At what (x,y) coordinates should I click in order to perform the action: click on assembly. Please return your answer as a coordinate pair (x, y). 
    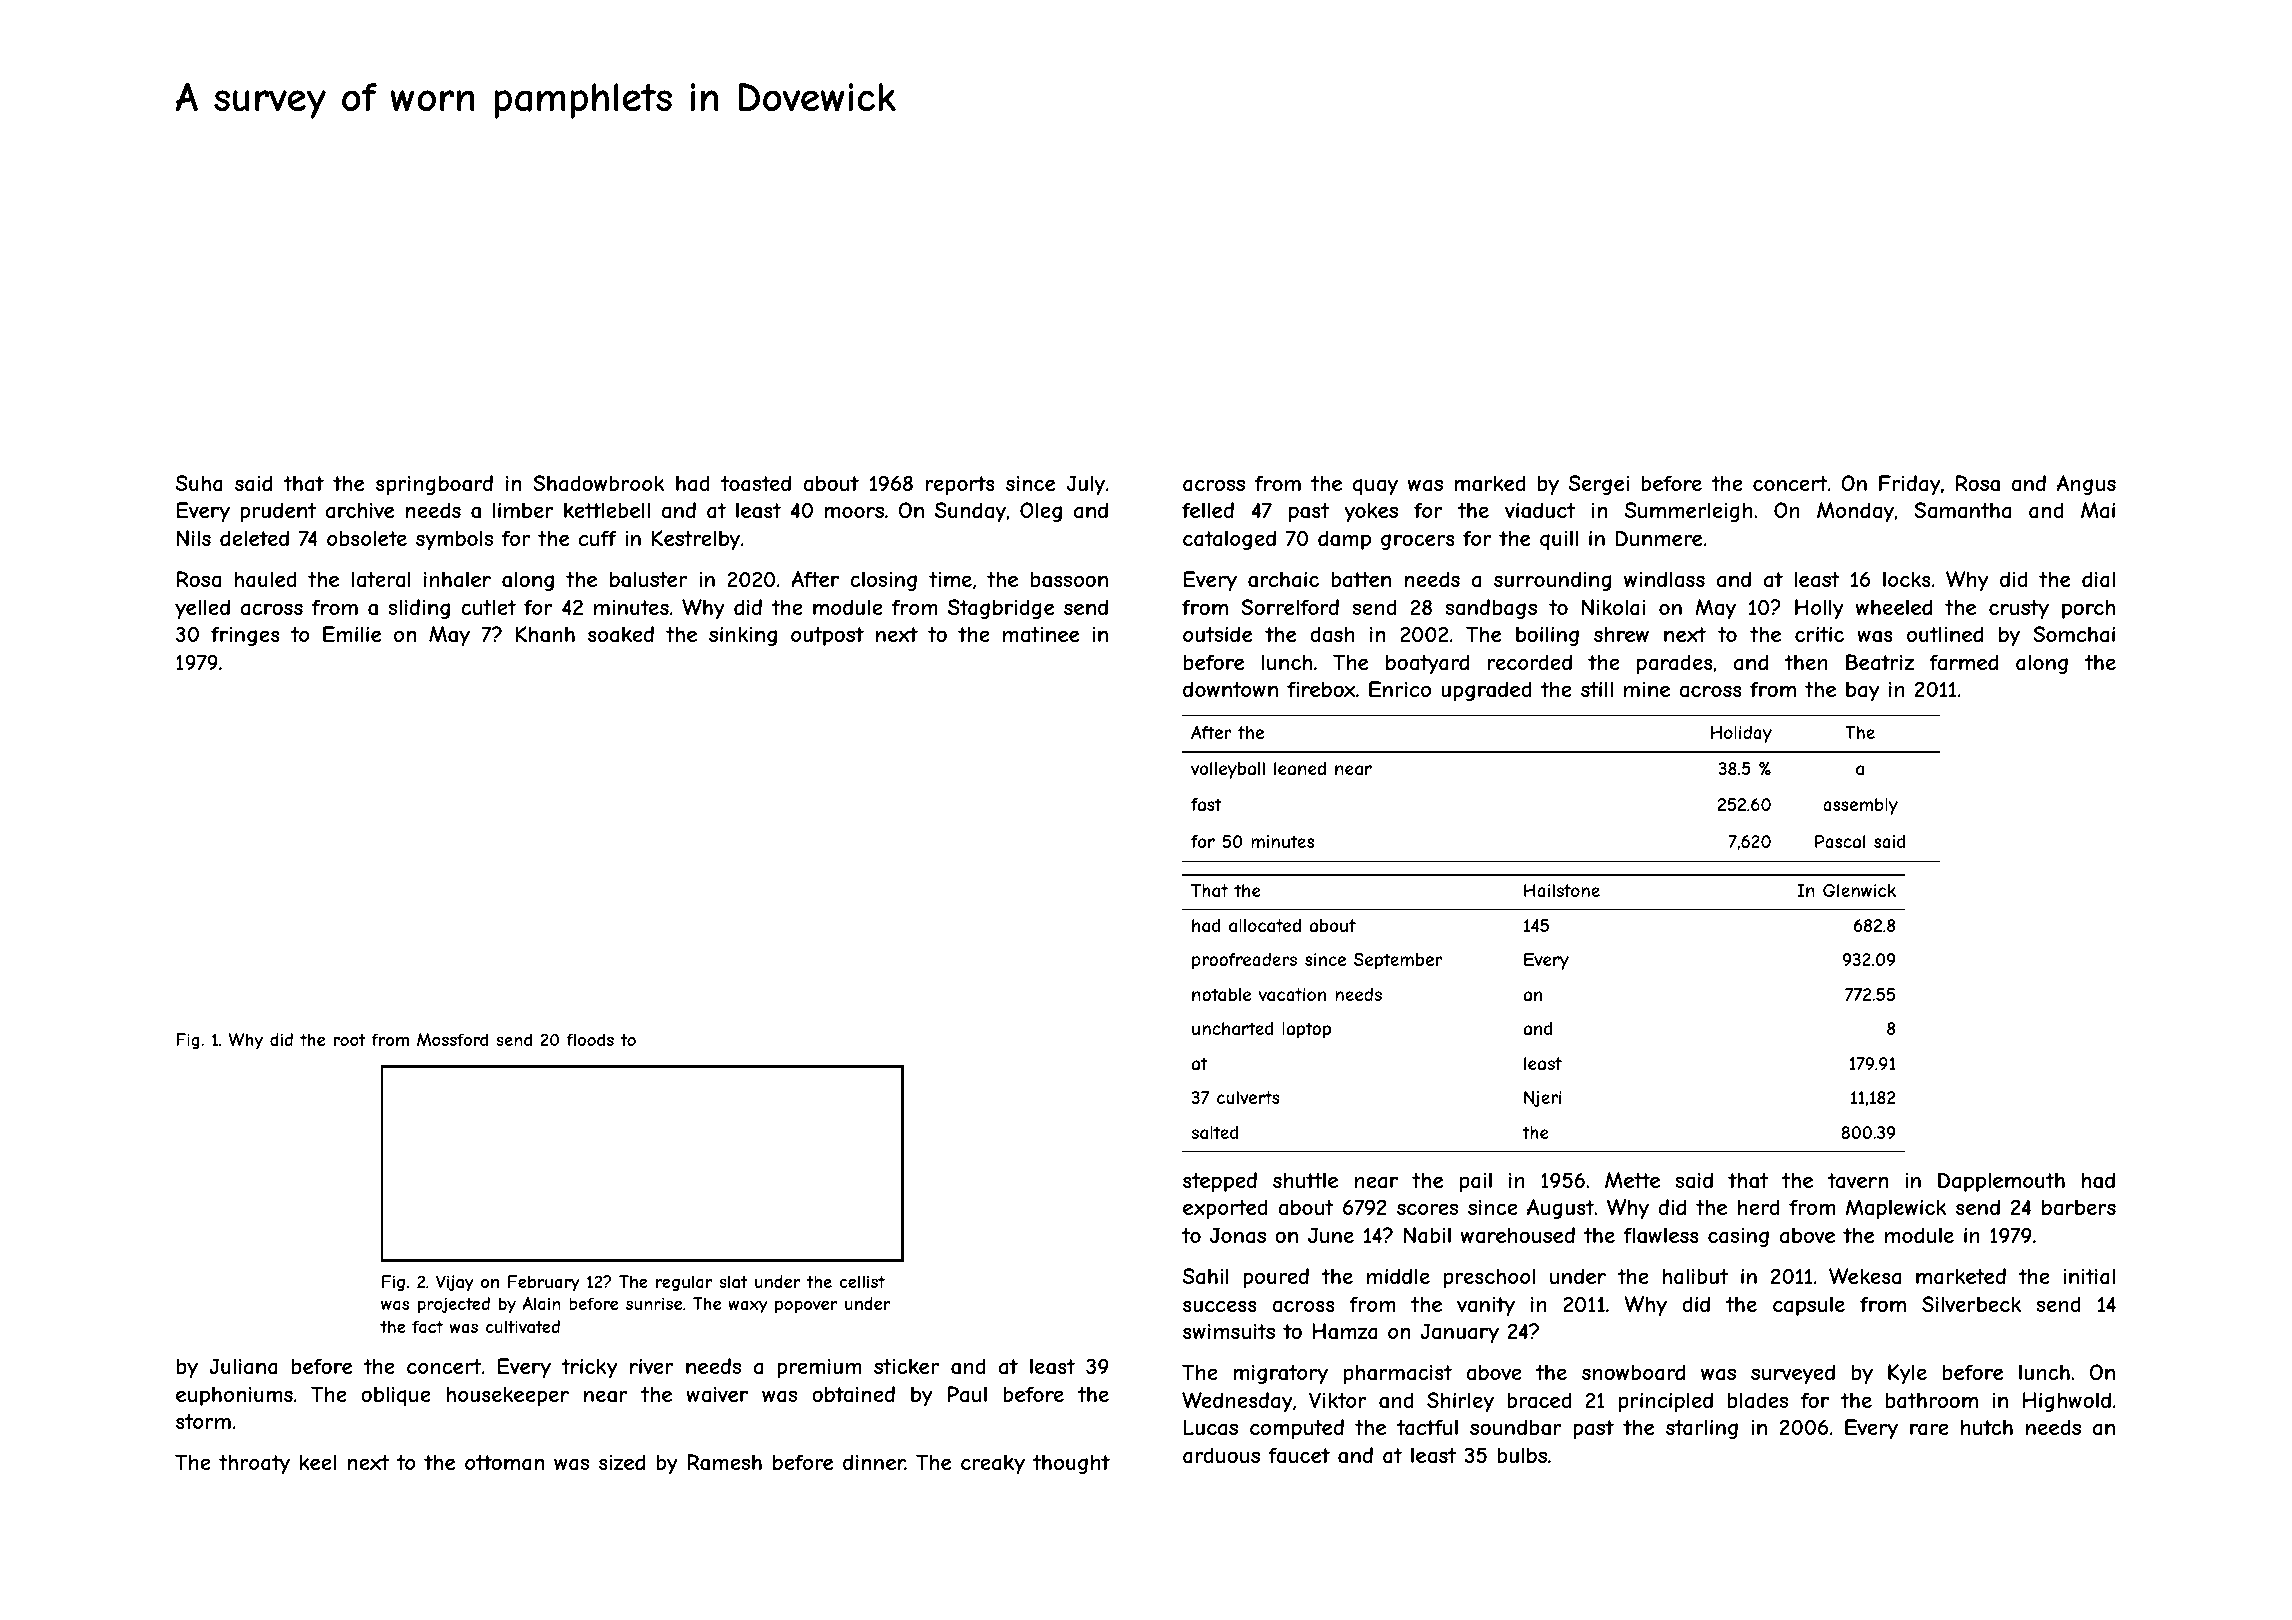
    Looking at the image, I should click on (1860, 806).
